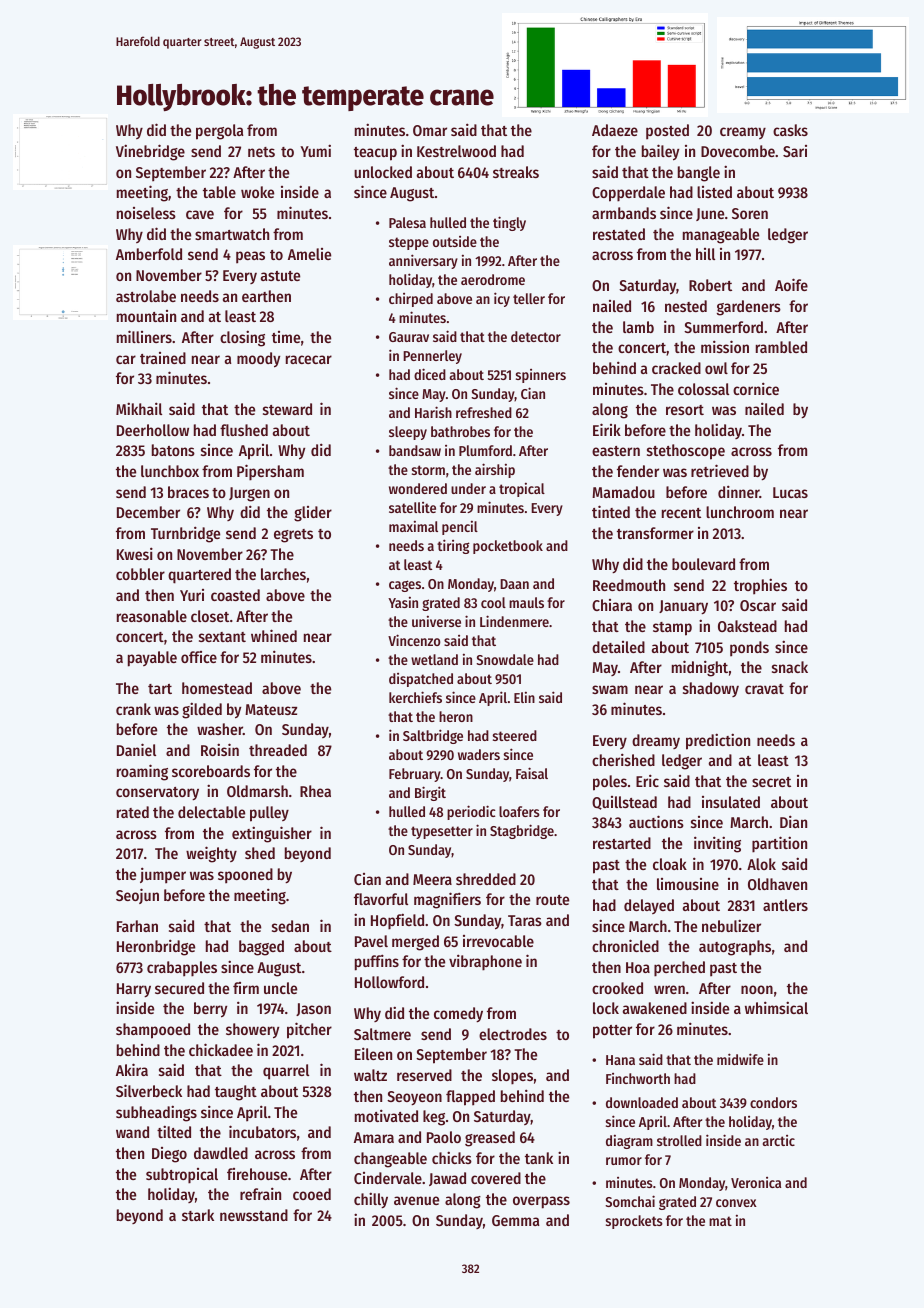 The image size is (924, 1308). Describe the element at coordinates (750, 213) in the screenshot. I see `Soren` at that location.
